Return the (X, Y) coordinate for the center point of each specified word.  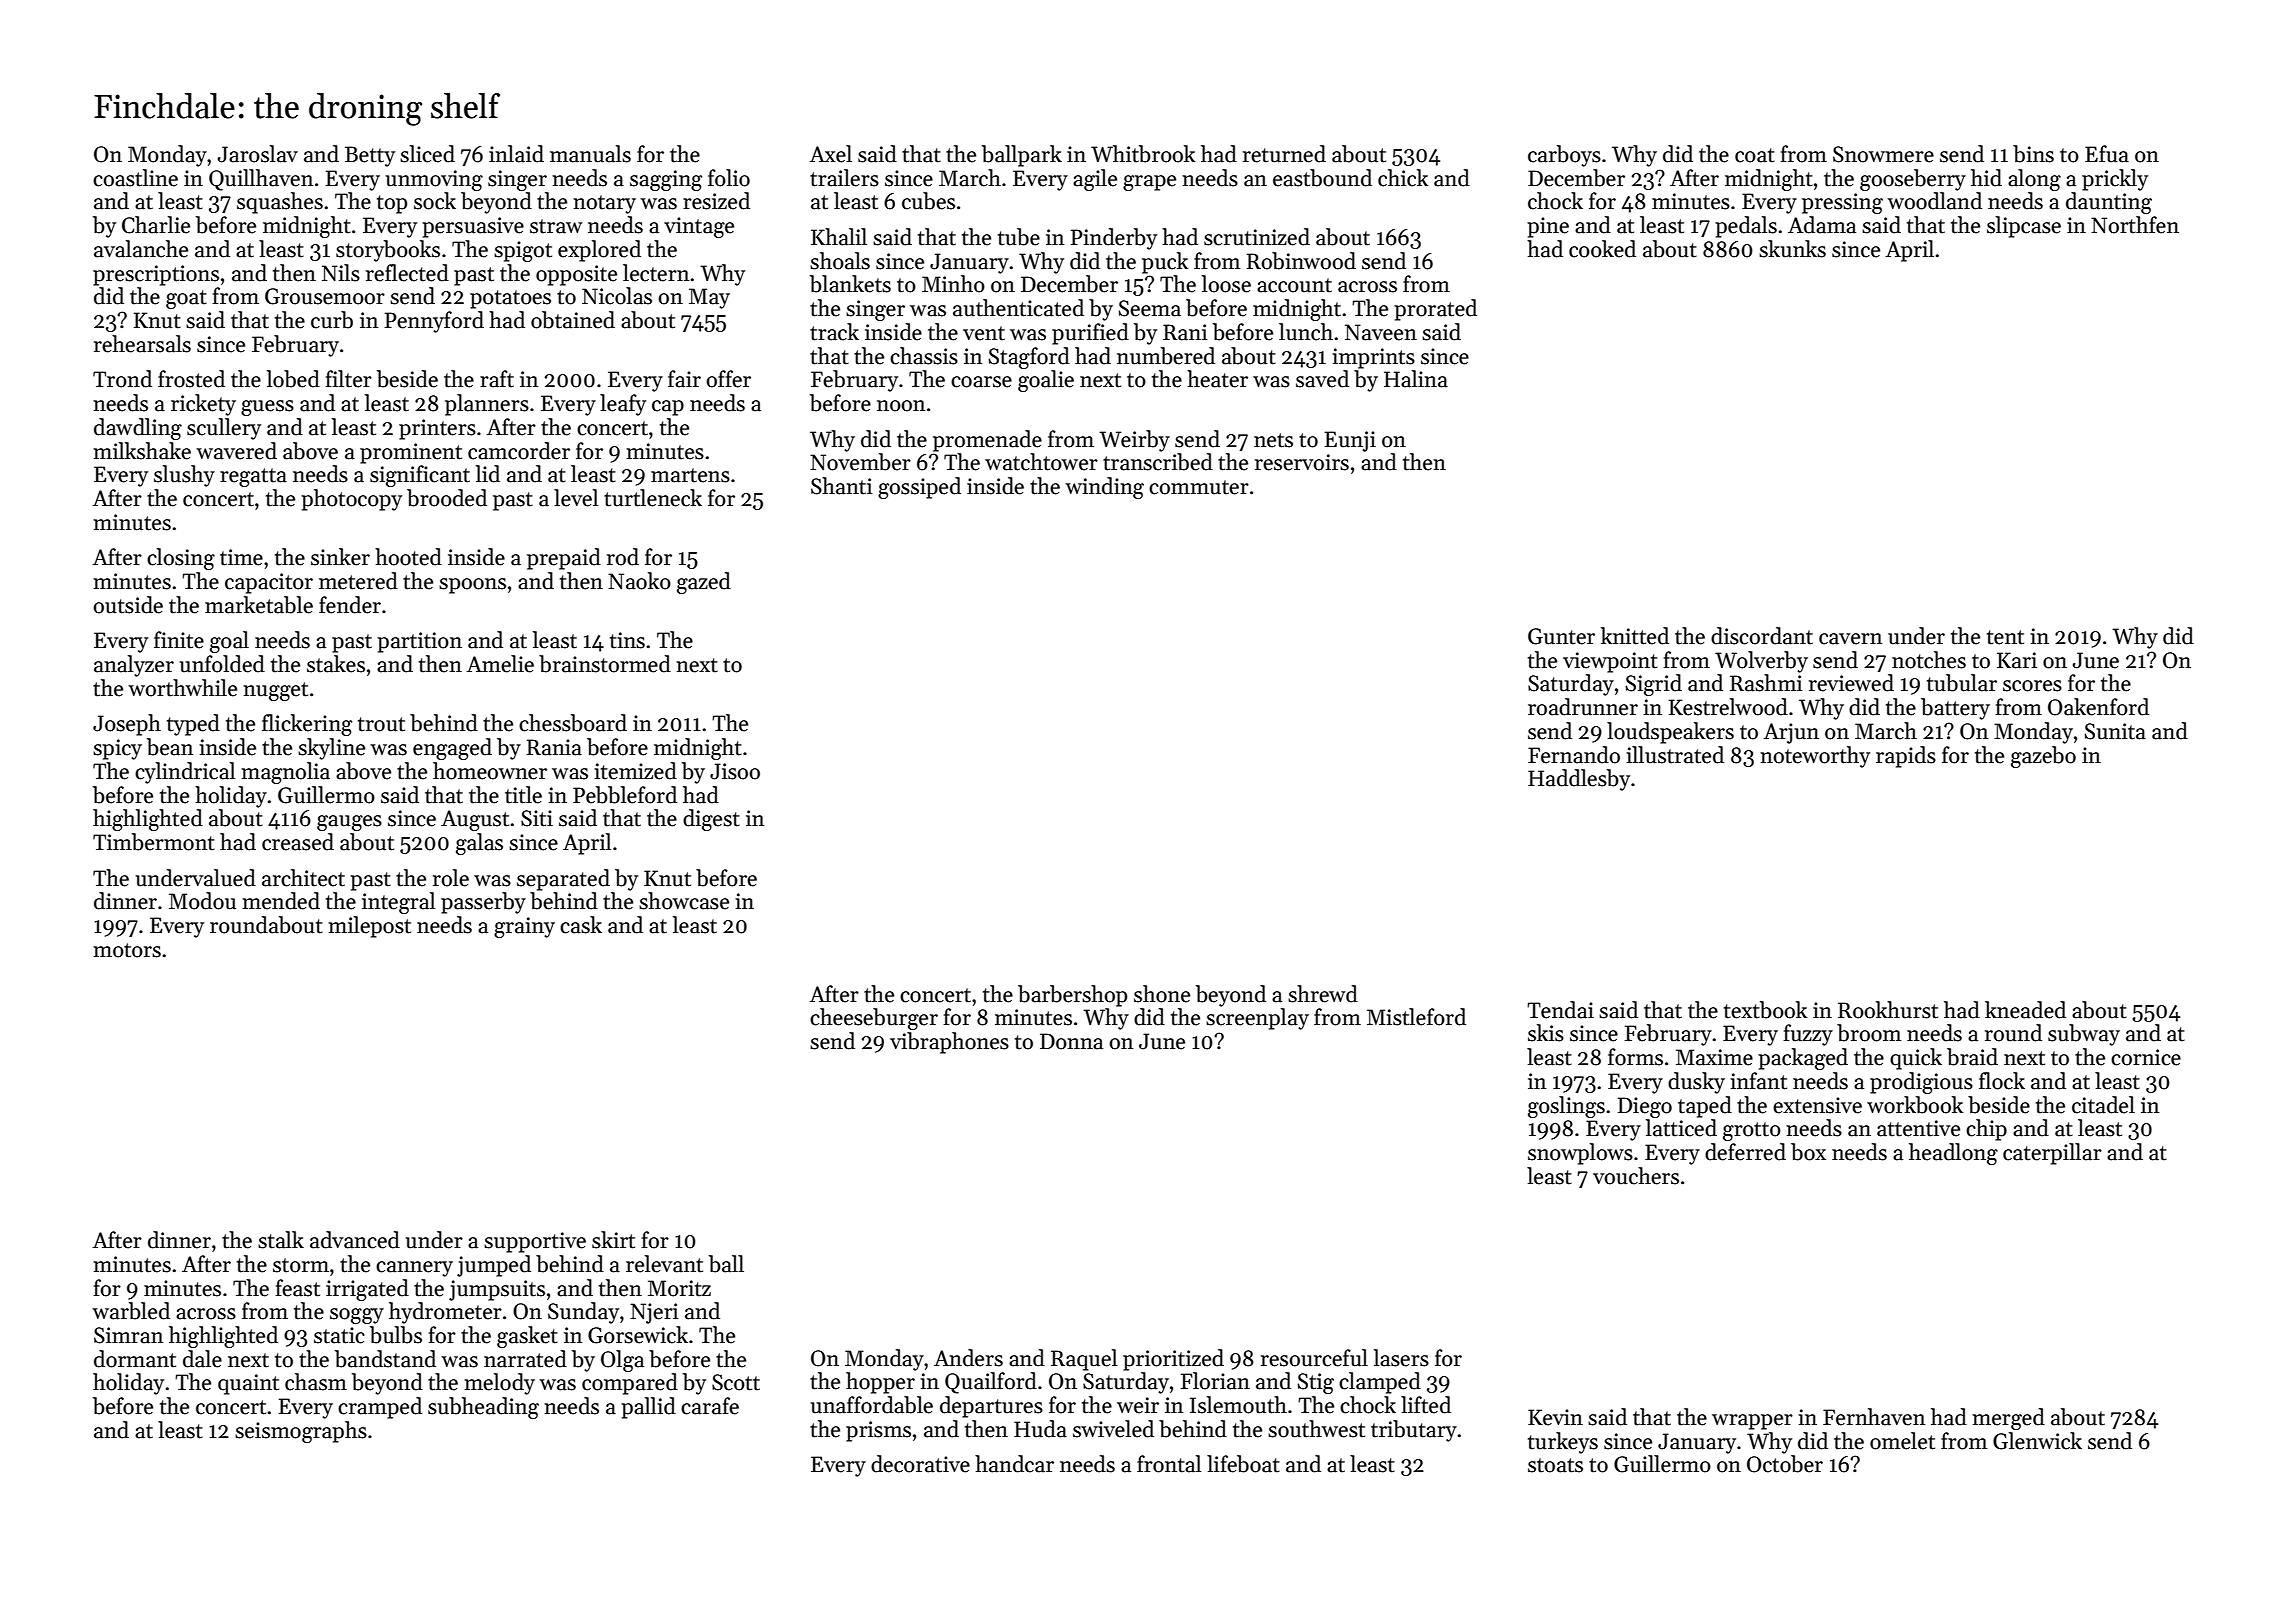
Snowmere (1883, 154)
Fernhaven (1874, 1417)
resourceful (1314, 1358)
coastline (135, 178)
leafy (623, 405)
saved (1322, 379)
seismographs (301, 1432)
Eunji (1350, 441)
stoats (1555, 1465)
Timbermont (154, 842)
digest (711, 820)
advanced (355, 1240)
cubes (928, 201)
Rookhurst (1888, 1010)
